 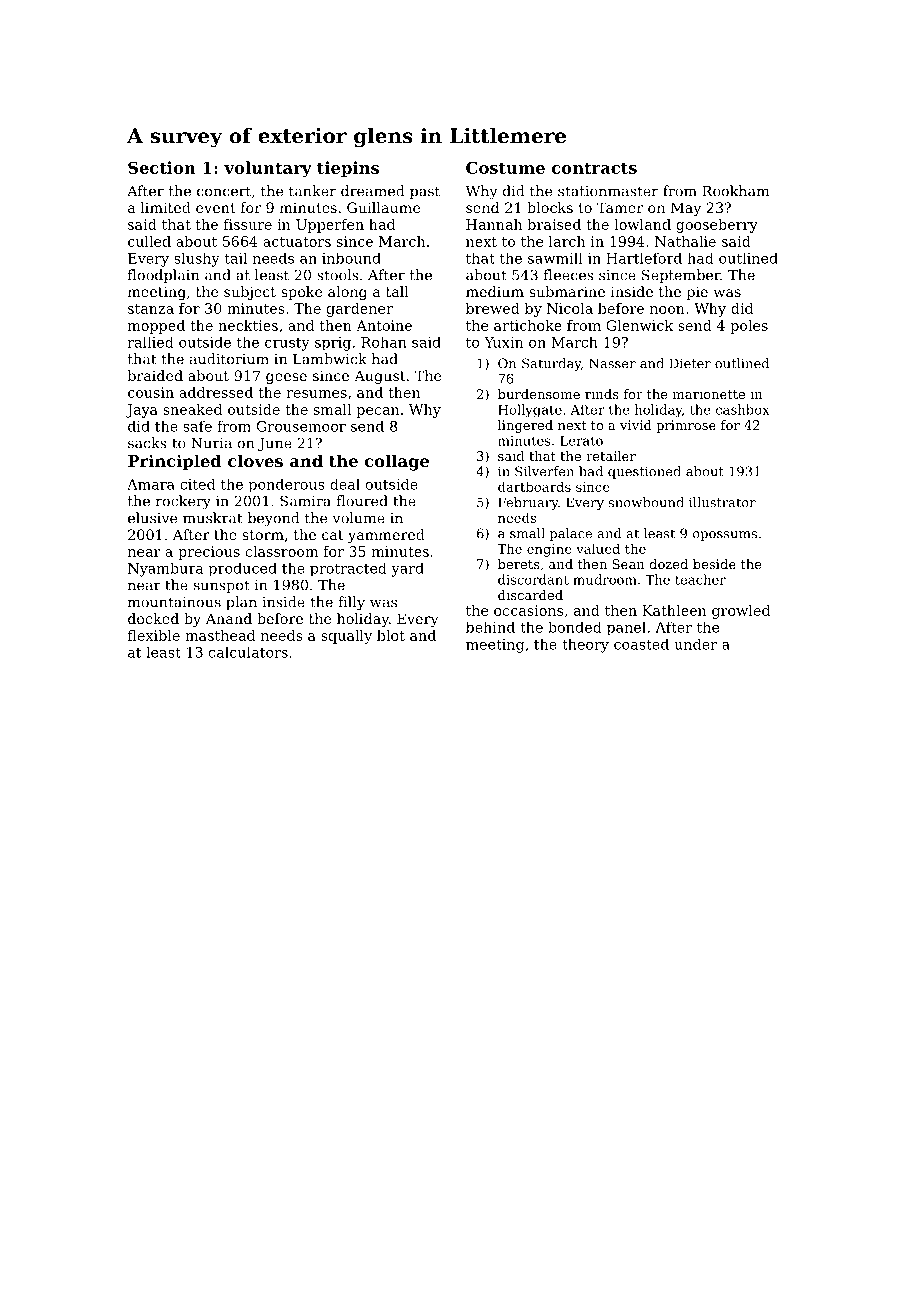 I want to click on calculators, so click(x=248, y=652).
